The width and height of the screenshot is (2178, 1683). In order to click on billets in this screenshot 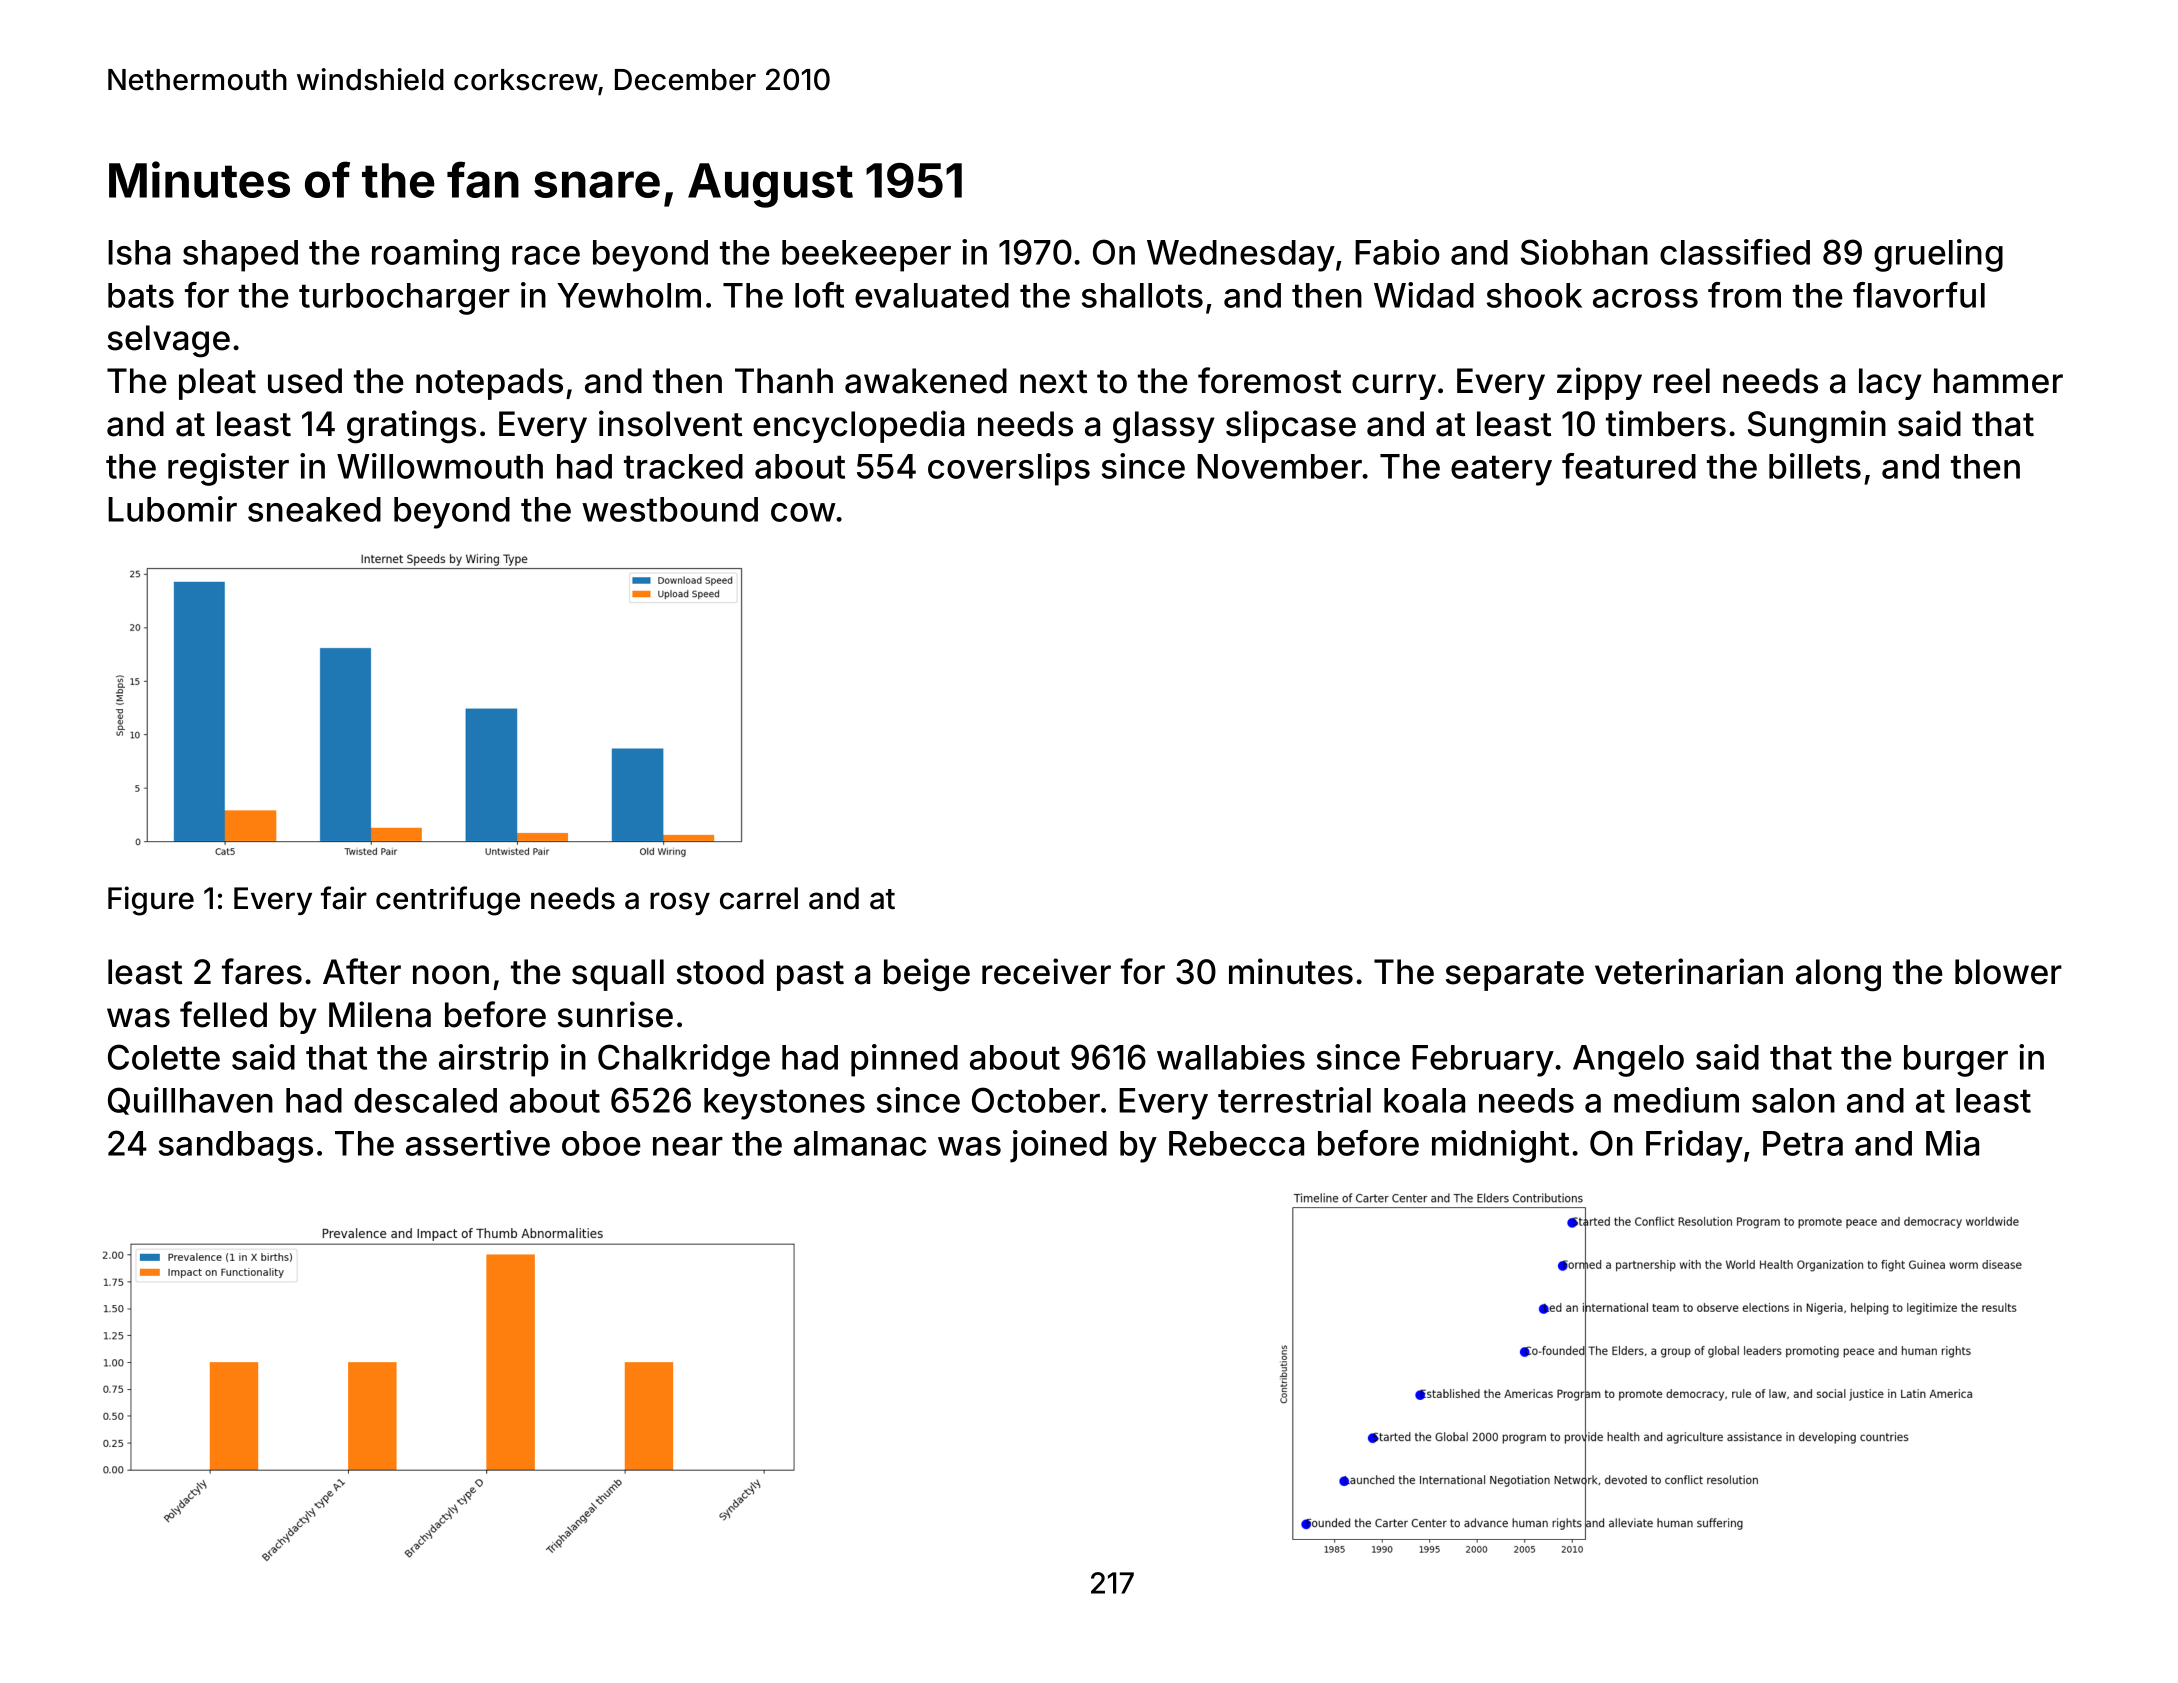, I will do `click(1815, 466)`.
